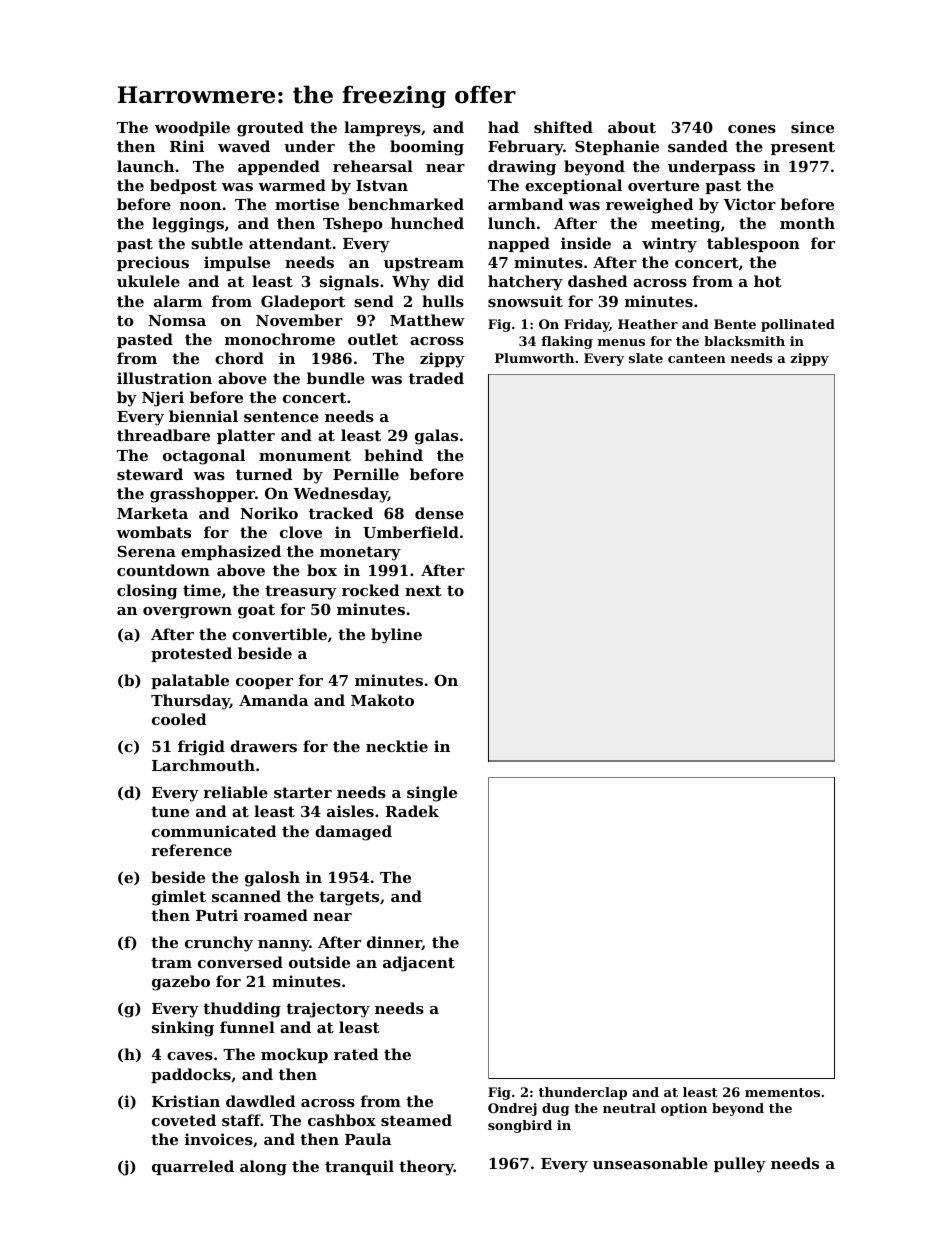 The image size is (952, 1233). I want to click on emphasized, so click(231, 552).
